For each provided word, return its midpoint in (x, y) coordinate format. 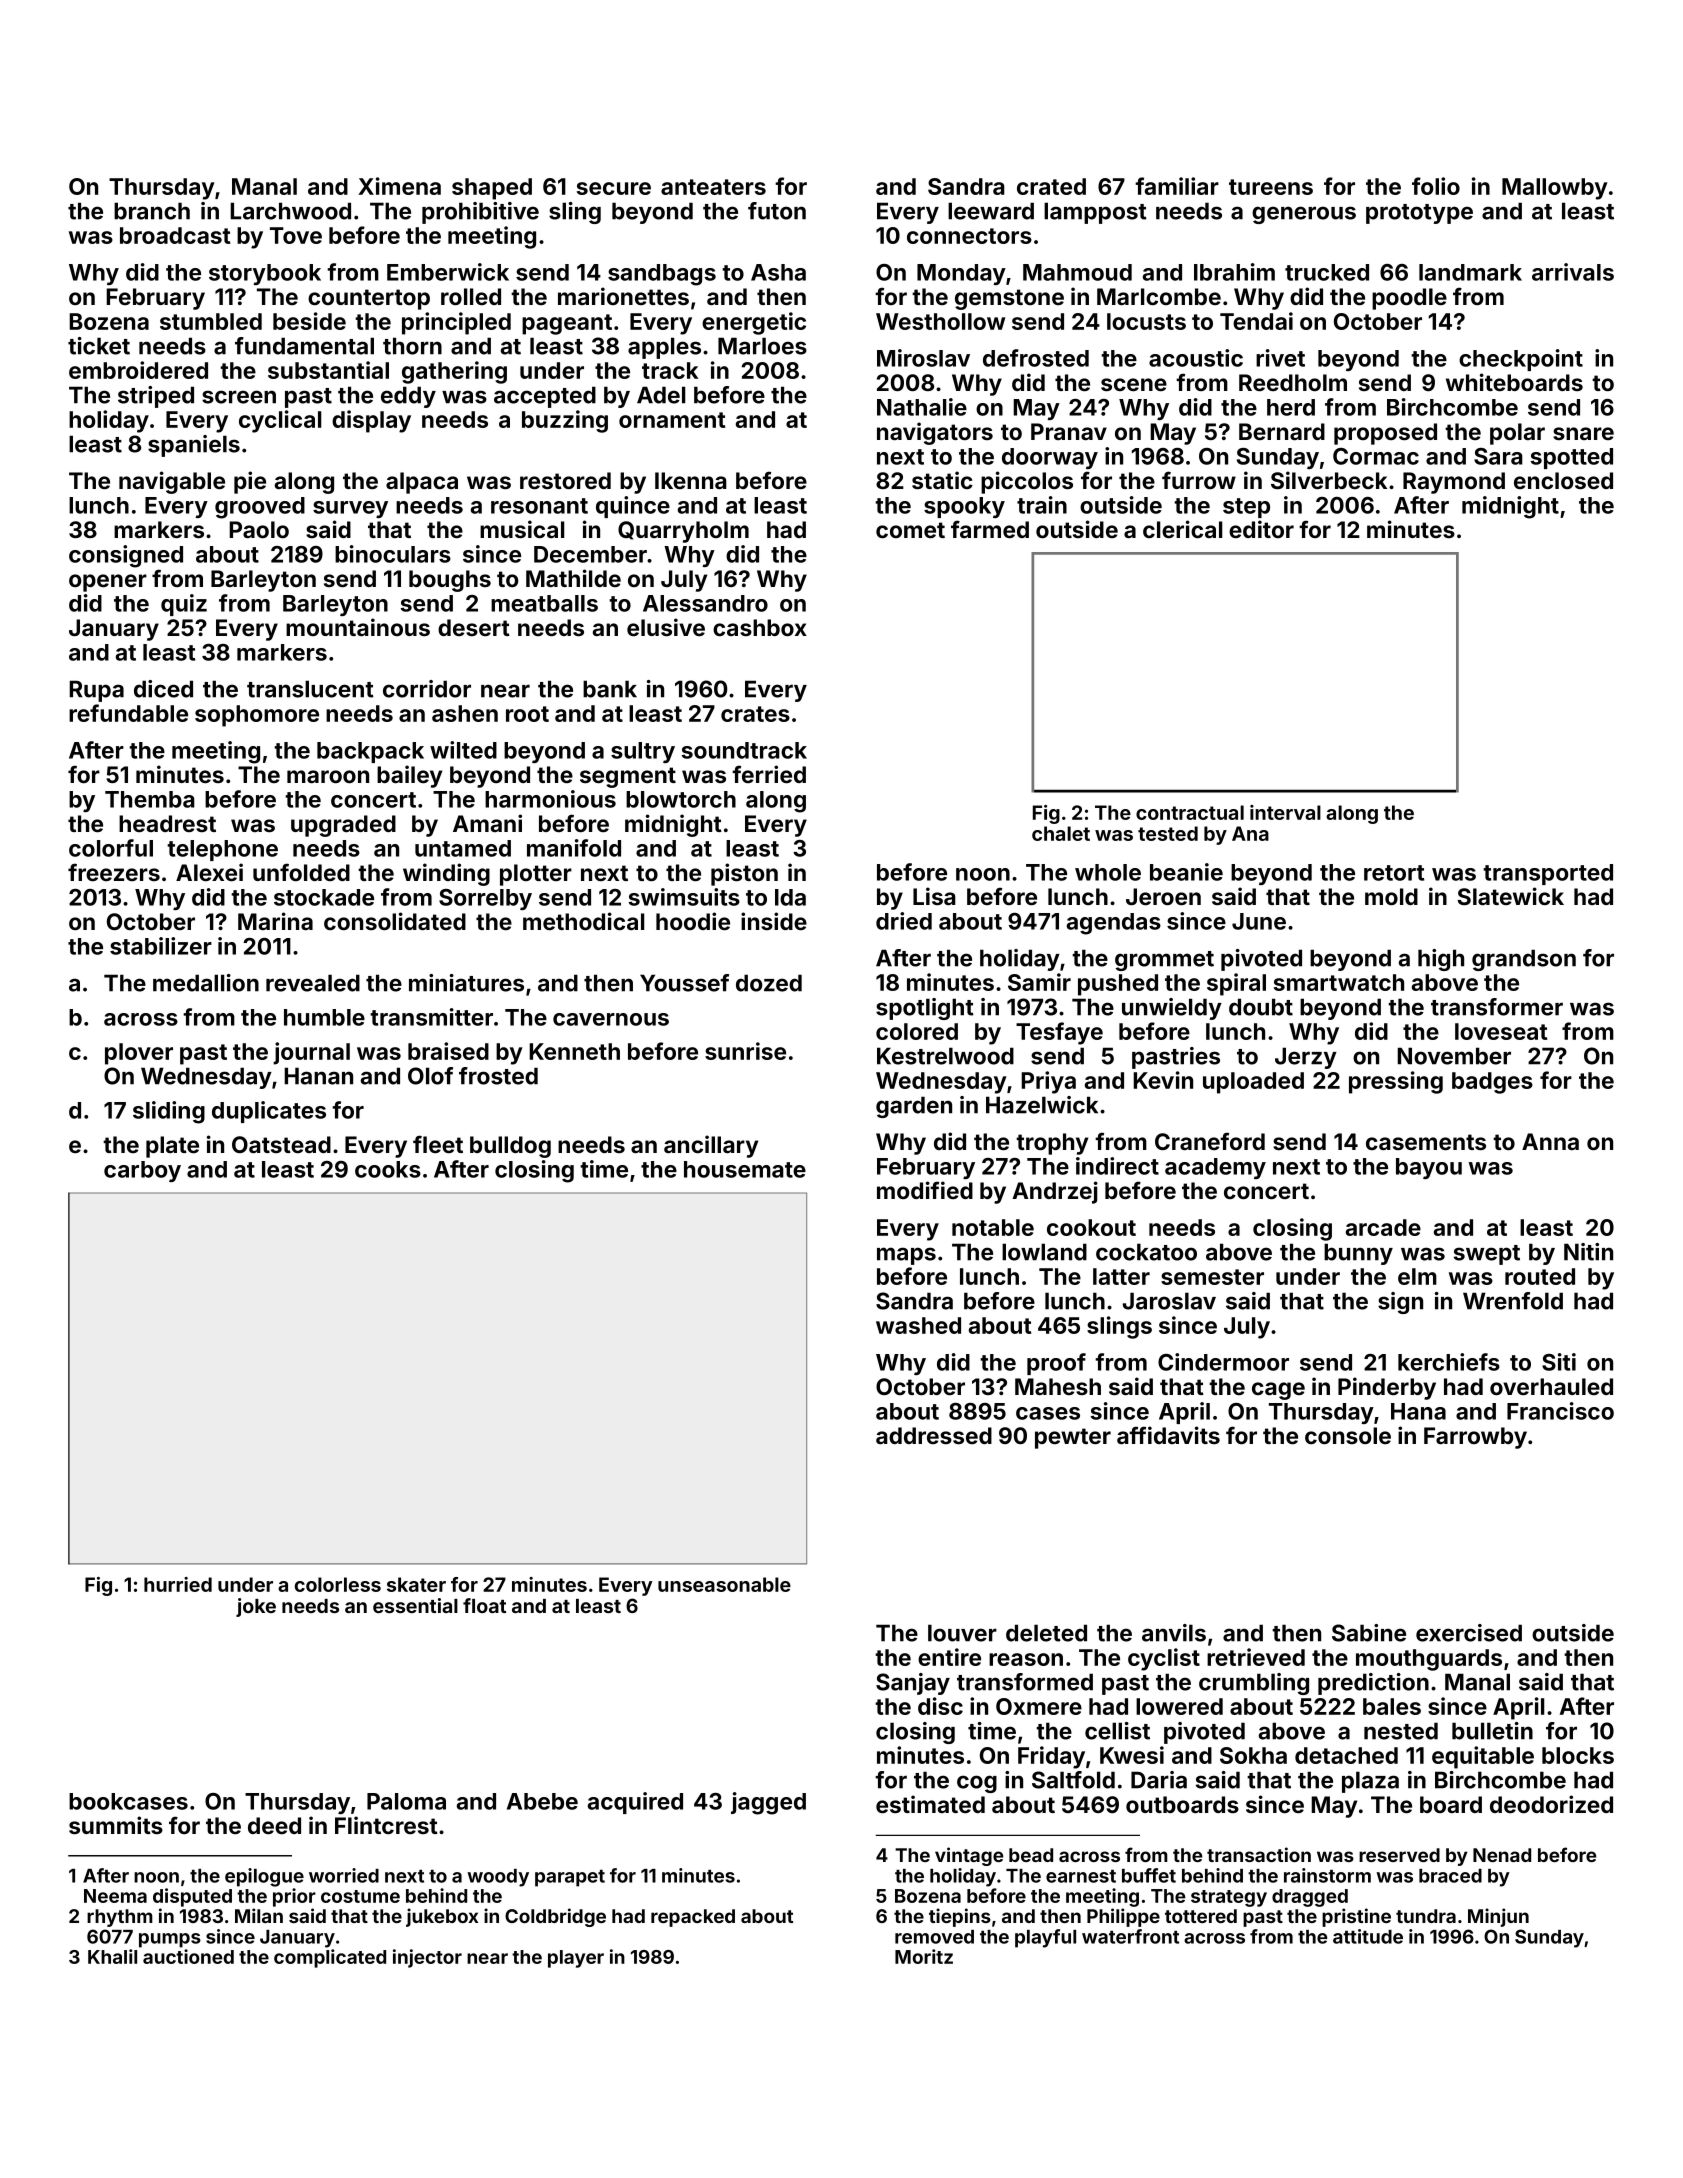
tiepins (960, 1917)
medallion (206, 983)
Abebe (542, 1801)
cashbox (760, 627)
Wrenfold (1513, 1301)
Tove (296, 235)
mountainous (358, 627)
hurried (178, 1584)
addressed (934, 1435)
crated (1051, 186)
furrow (1199, 480)
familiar (1177, 186)
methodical (583, 921)
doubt (1261, 1007)
